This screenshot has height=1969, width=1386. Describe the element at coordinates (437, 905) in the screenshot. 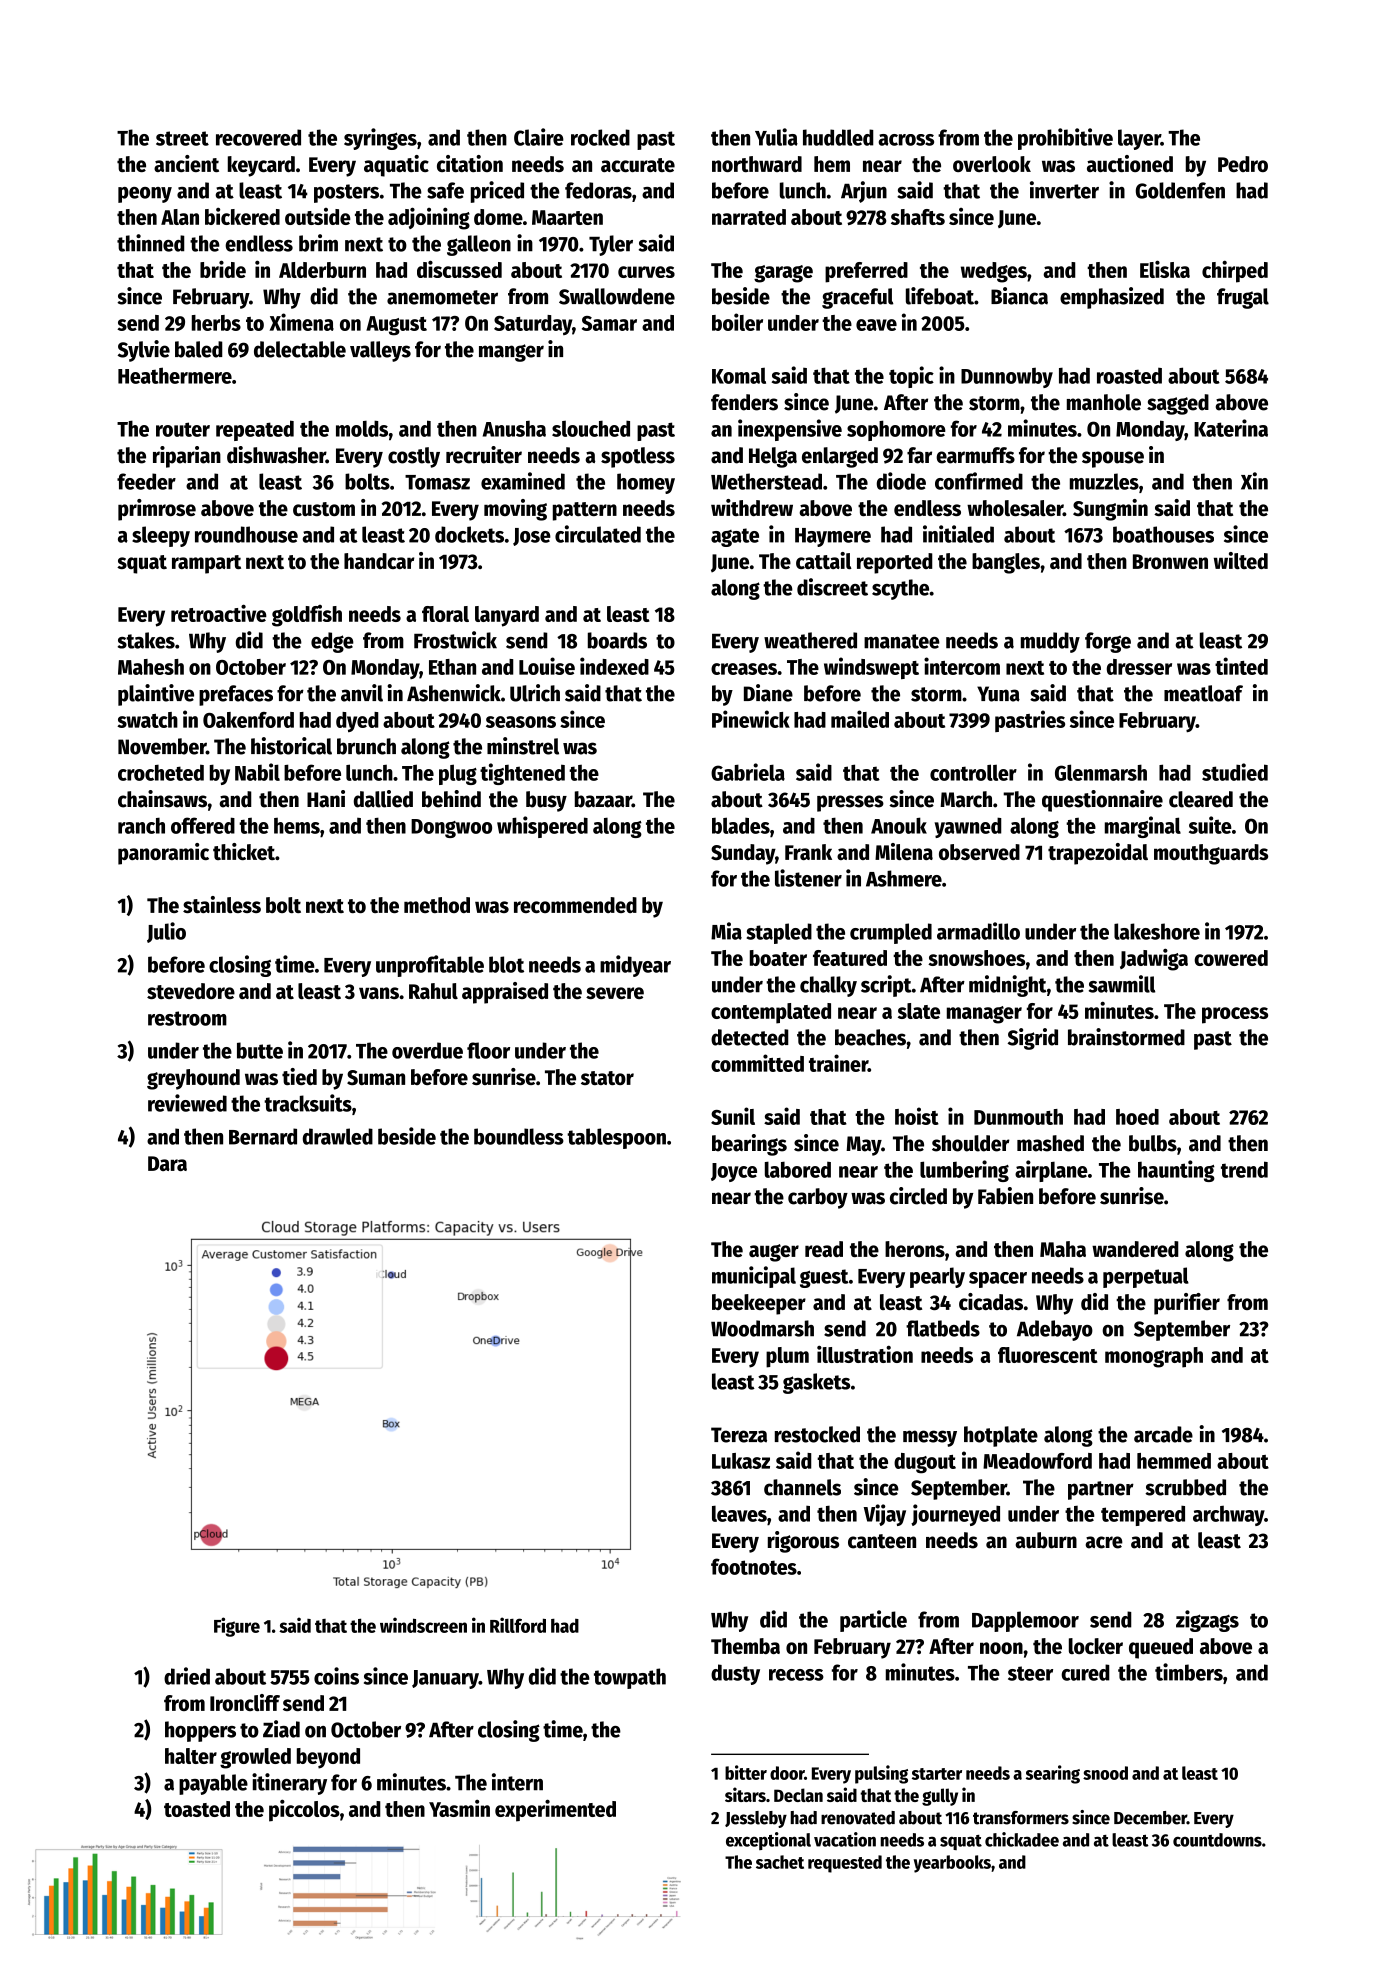

I see `method` at that location.
